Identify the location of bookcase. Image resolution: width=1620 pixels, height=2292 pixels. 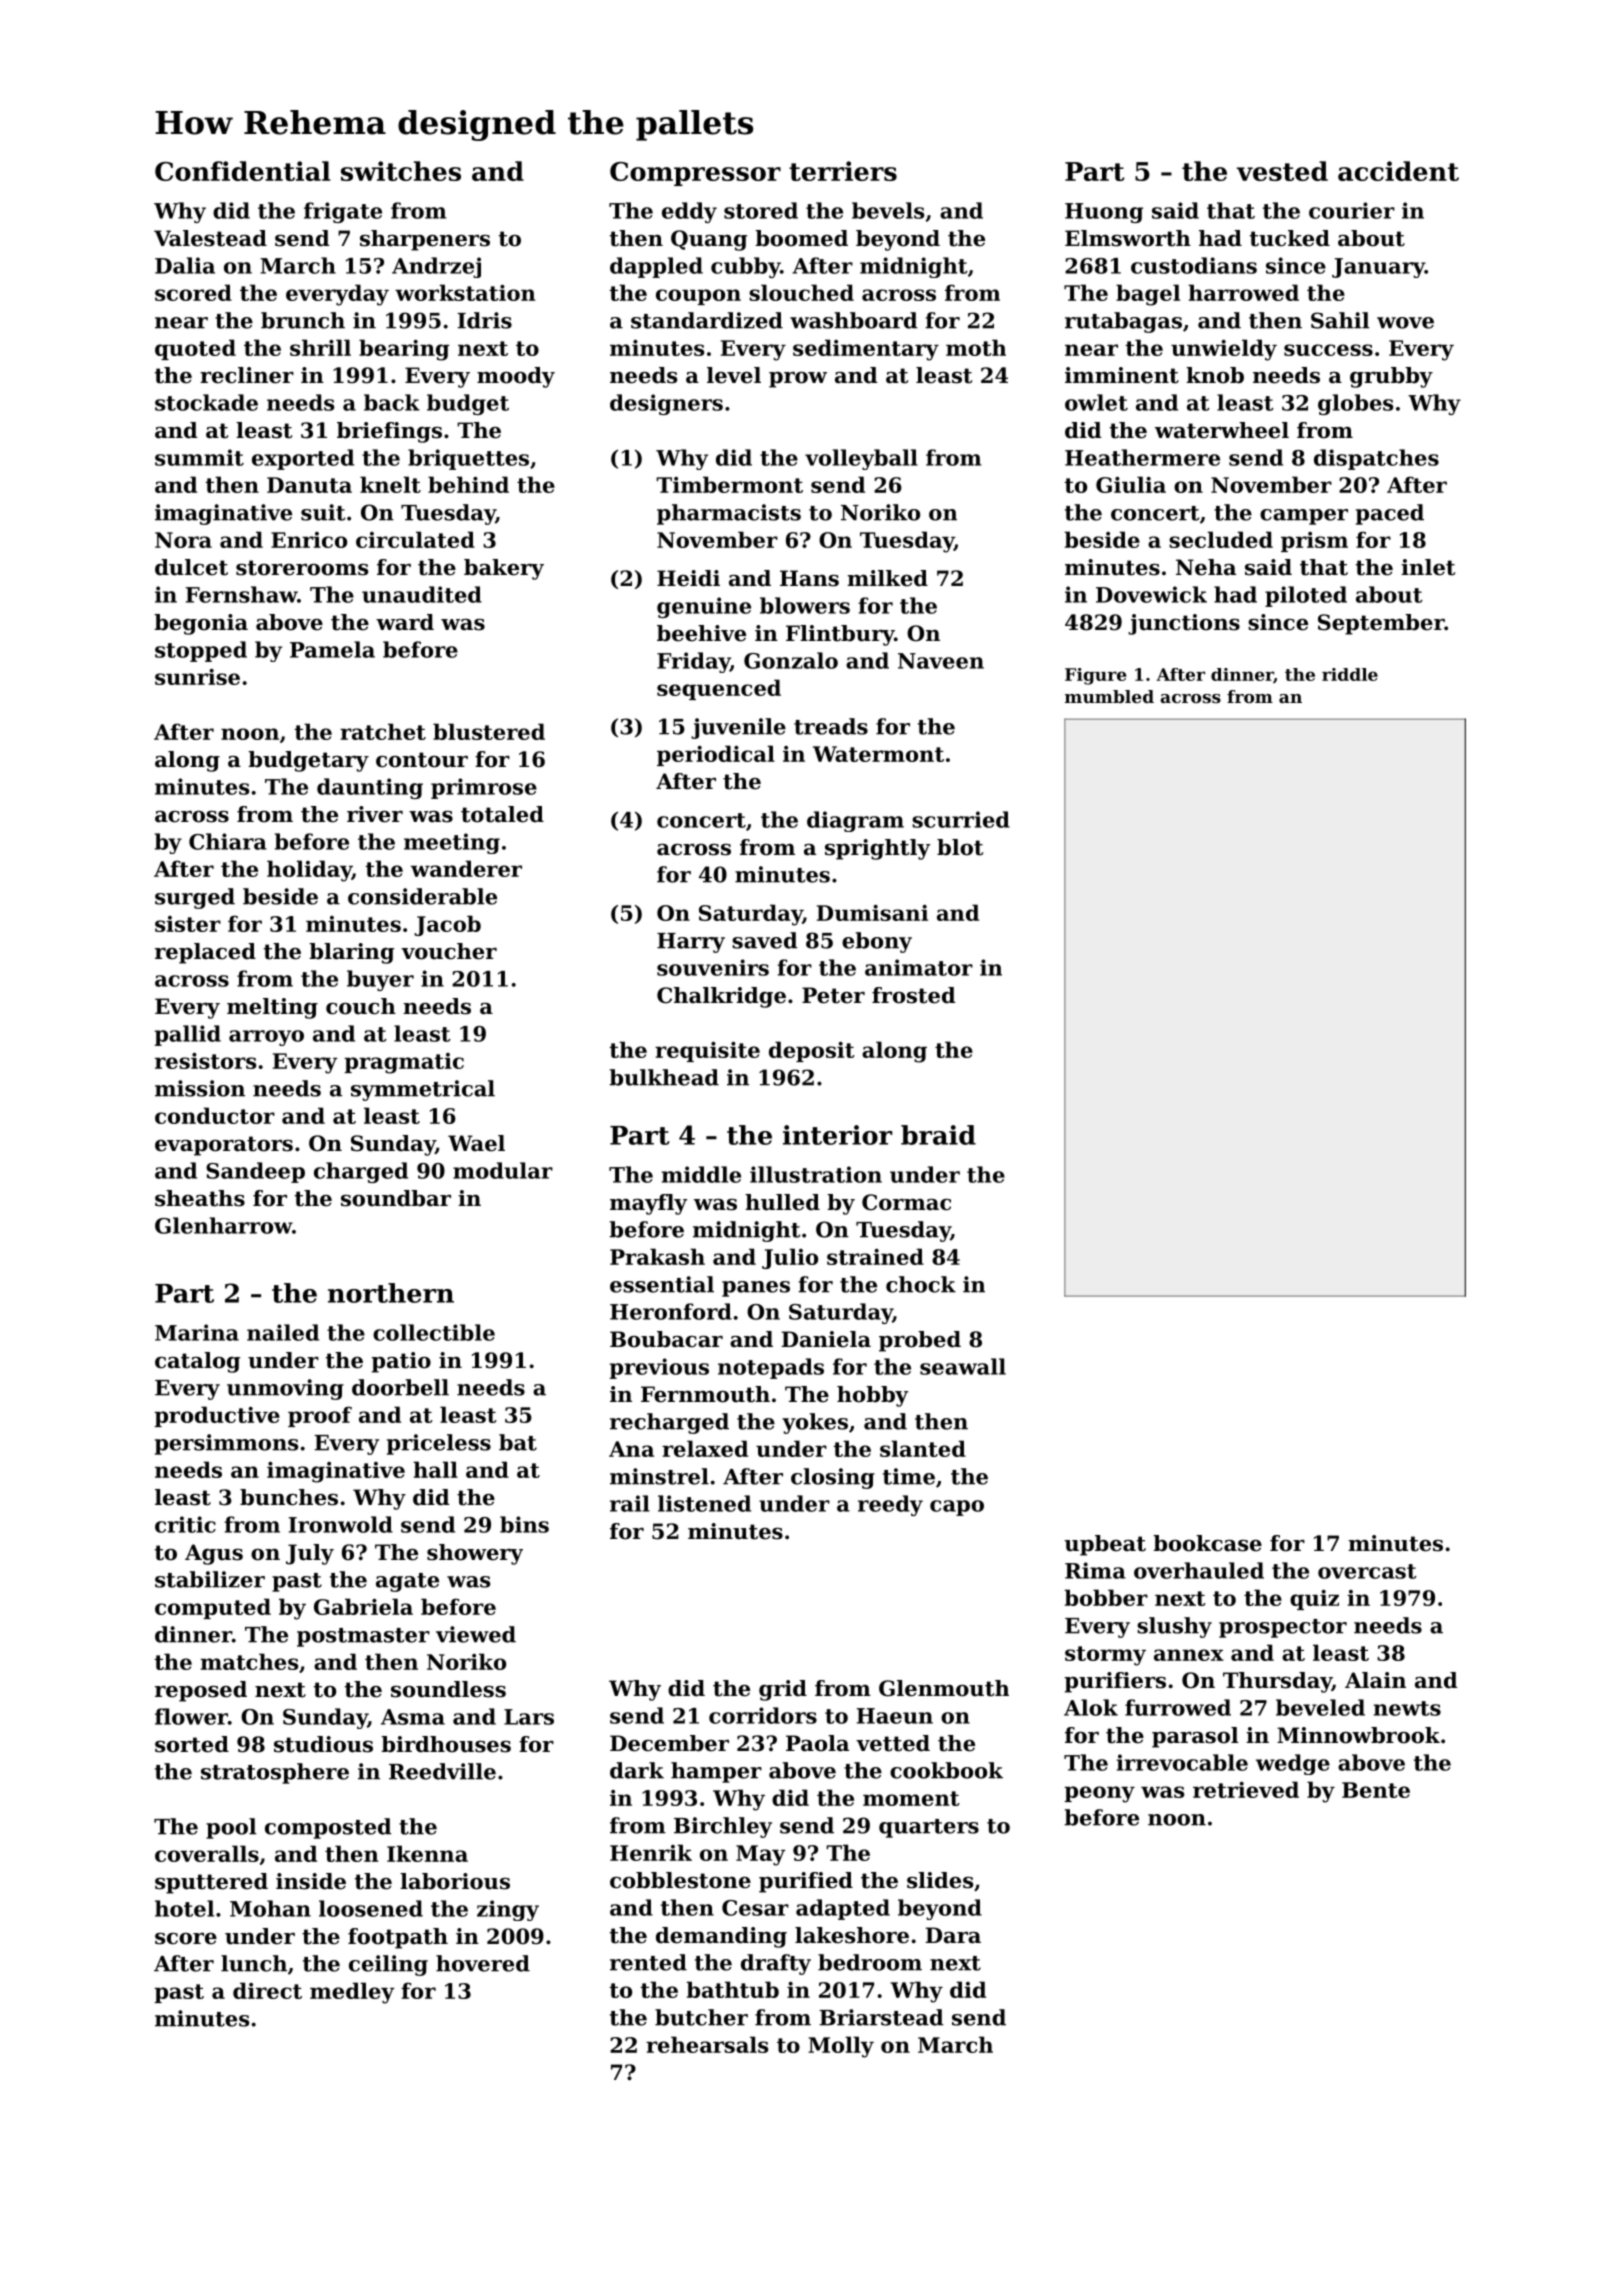
(1207, 1543).
